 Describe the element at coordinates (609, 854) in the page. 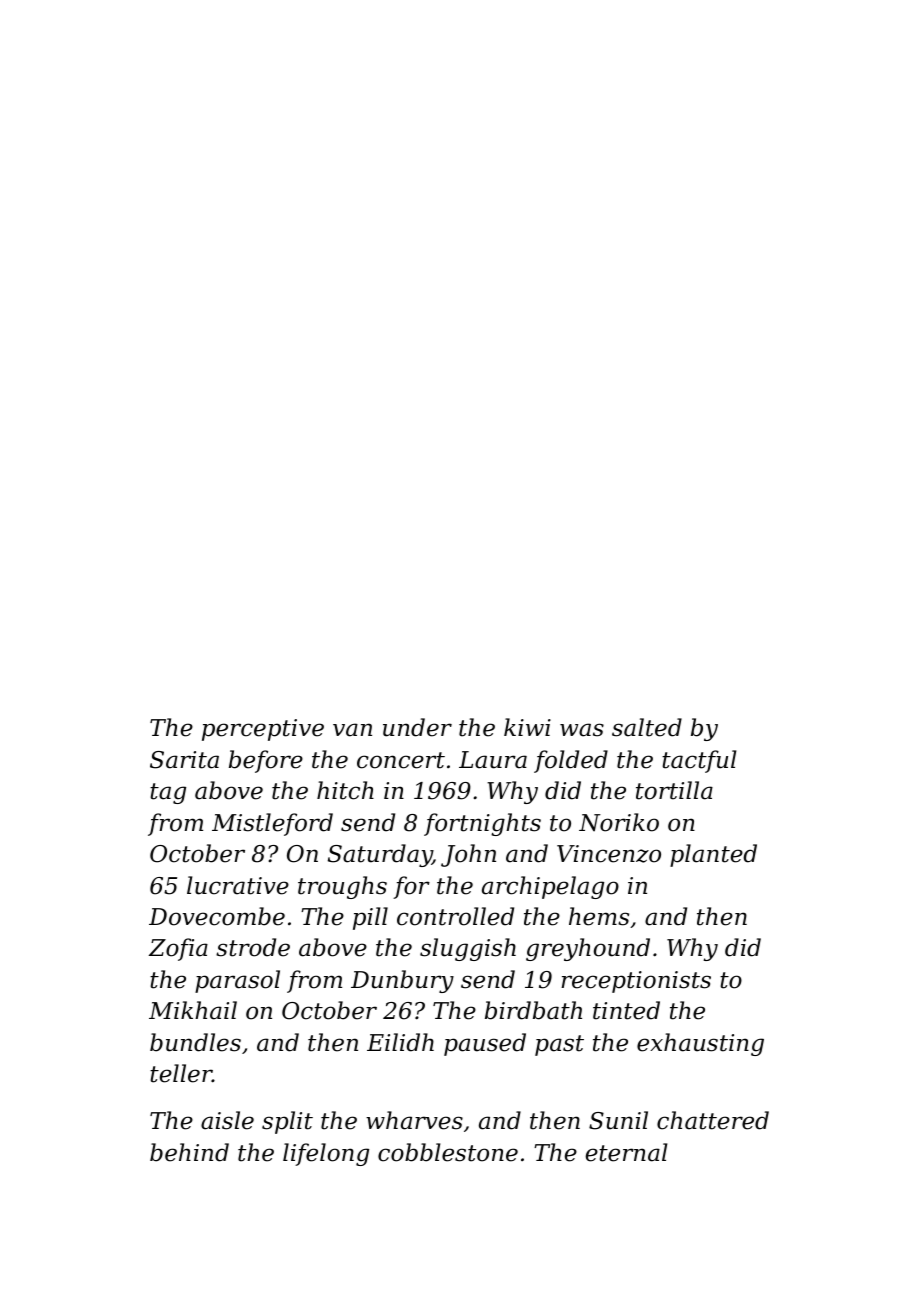

I see `Vincenzo` at that location.
